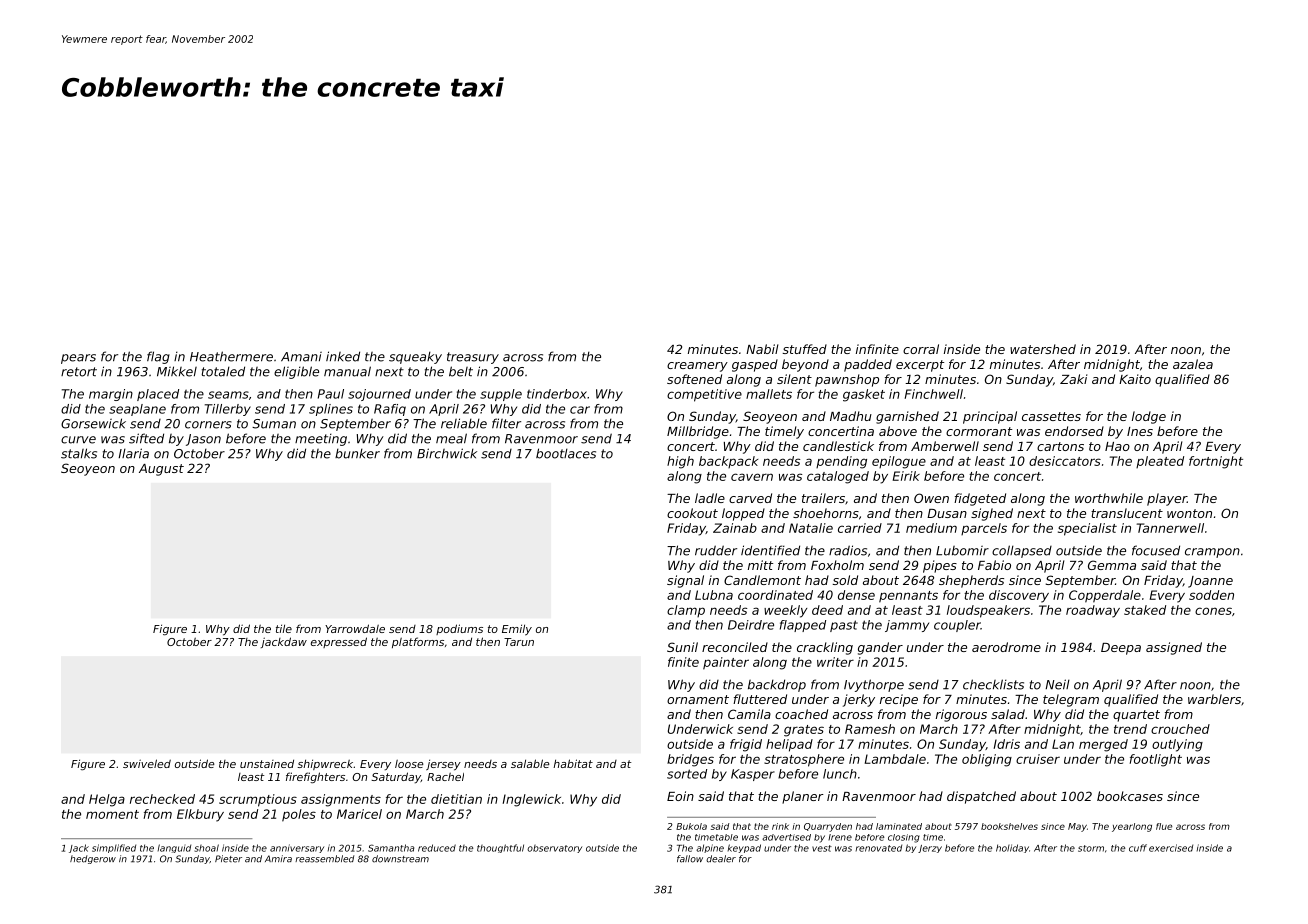 This document has width=1308, height=924. What do you see at coordinates (1051, 416) in the document?
I see `cassettes` at bounding box center [1051, 416].
